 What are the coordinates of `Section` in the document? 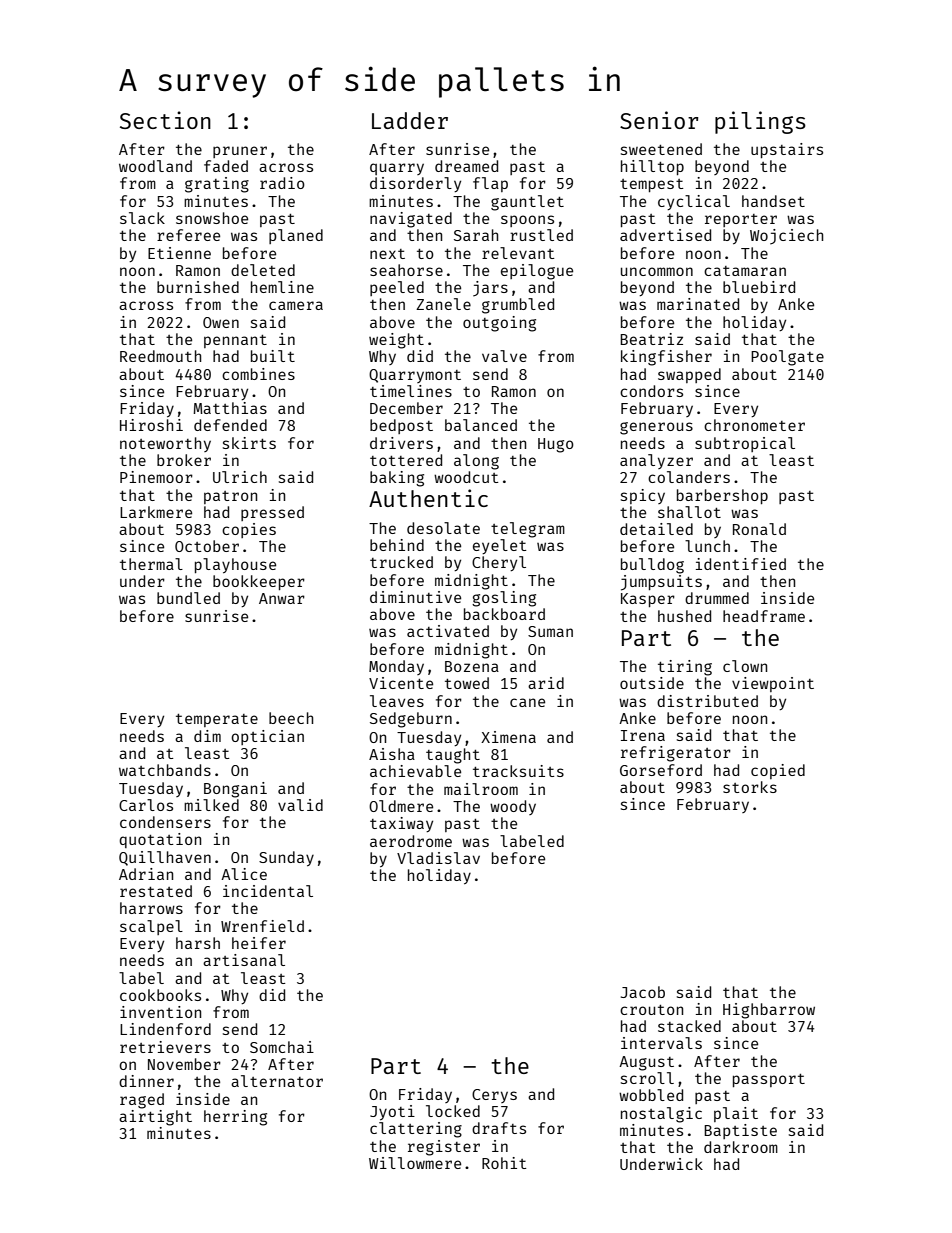 It's located at (165, 120).
